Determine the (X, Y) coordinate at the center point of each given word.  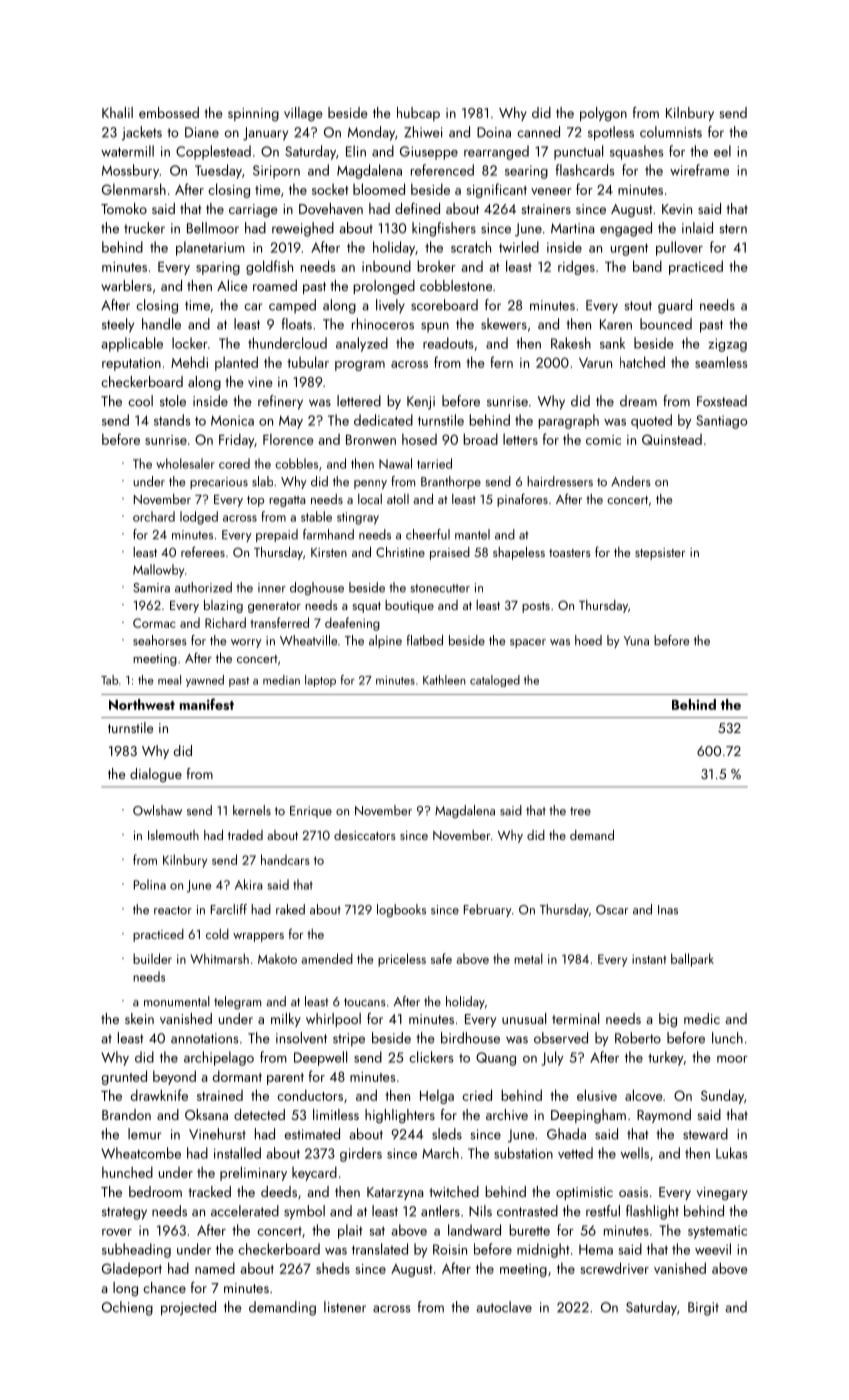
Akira (249, 884)
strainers (546, 209)
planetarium (210, 248)
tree (580, 811)
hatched (642, 362)
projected (188, 1308)
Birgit (703, 1309)
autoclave (504, 1307)
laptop (320, 681)
